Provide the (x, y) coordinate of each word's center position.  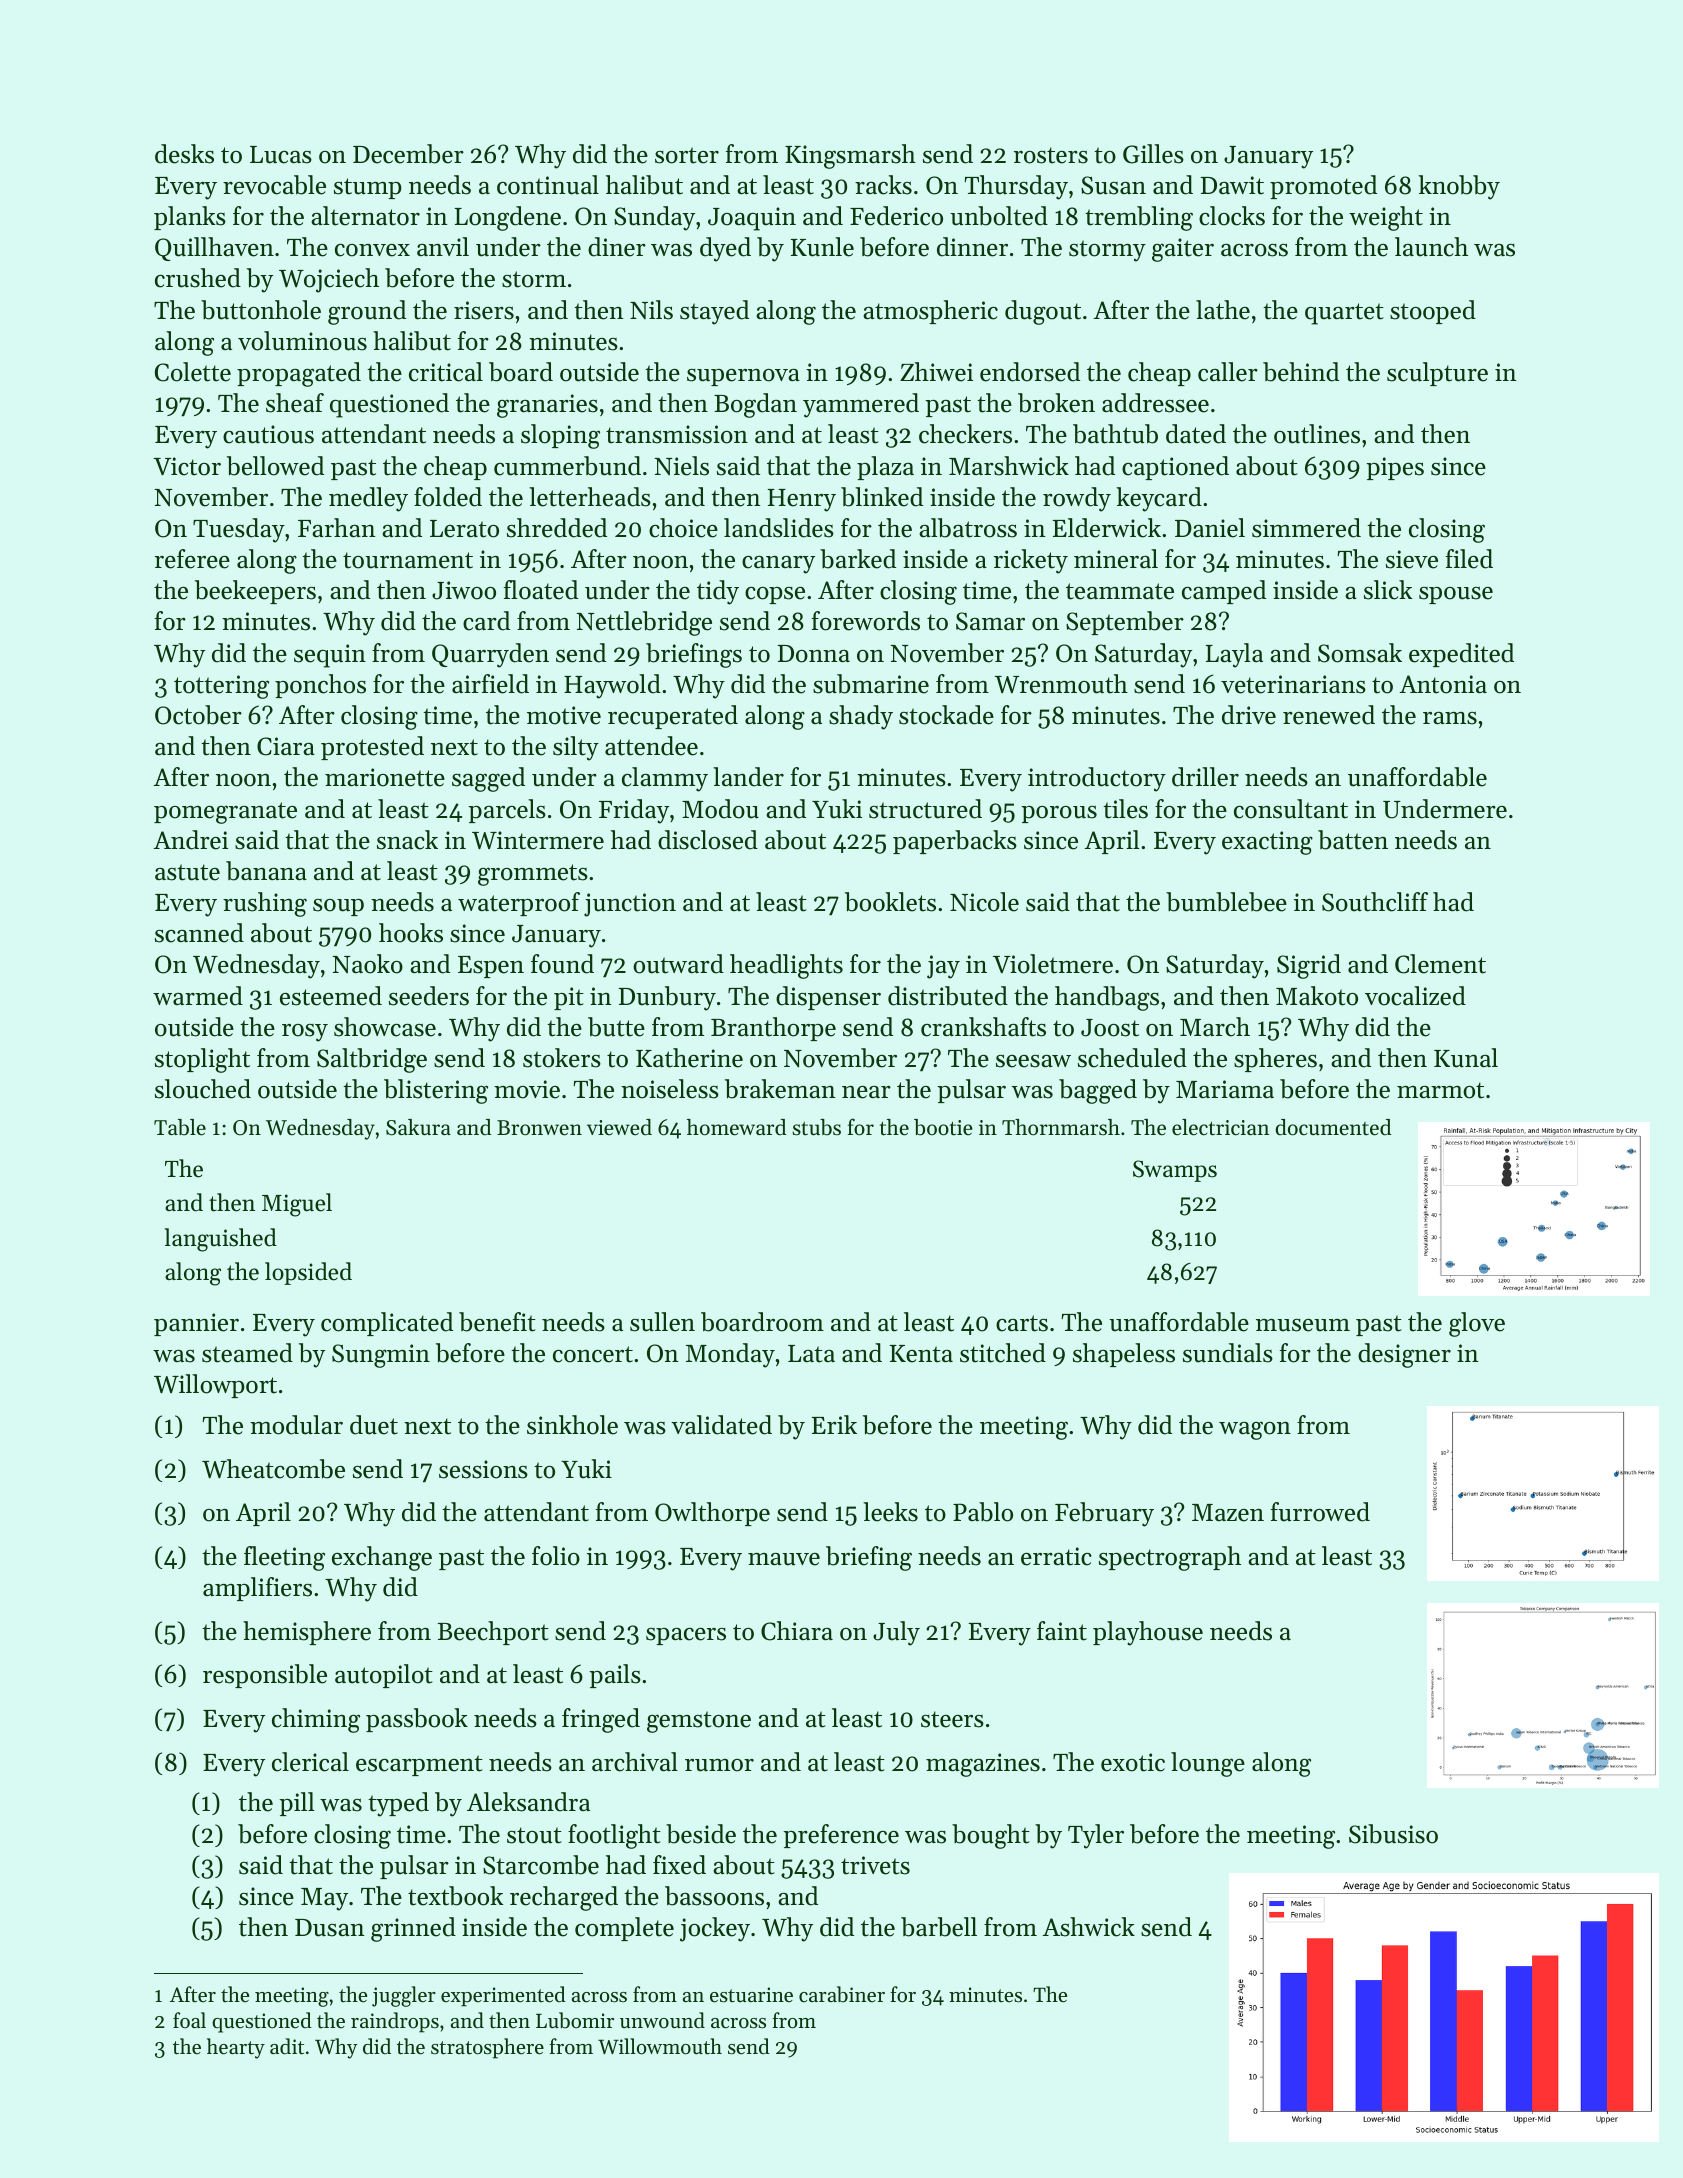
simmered (1306, 528)
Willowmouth (660, 2046)
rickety (1031, 561)
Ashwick (1089, 1927)
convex (372, 250)
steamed (247, 1353)
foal (189, 2020)
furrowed (1320, 1512)
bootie (943, 1127)
